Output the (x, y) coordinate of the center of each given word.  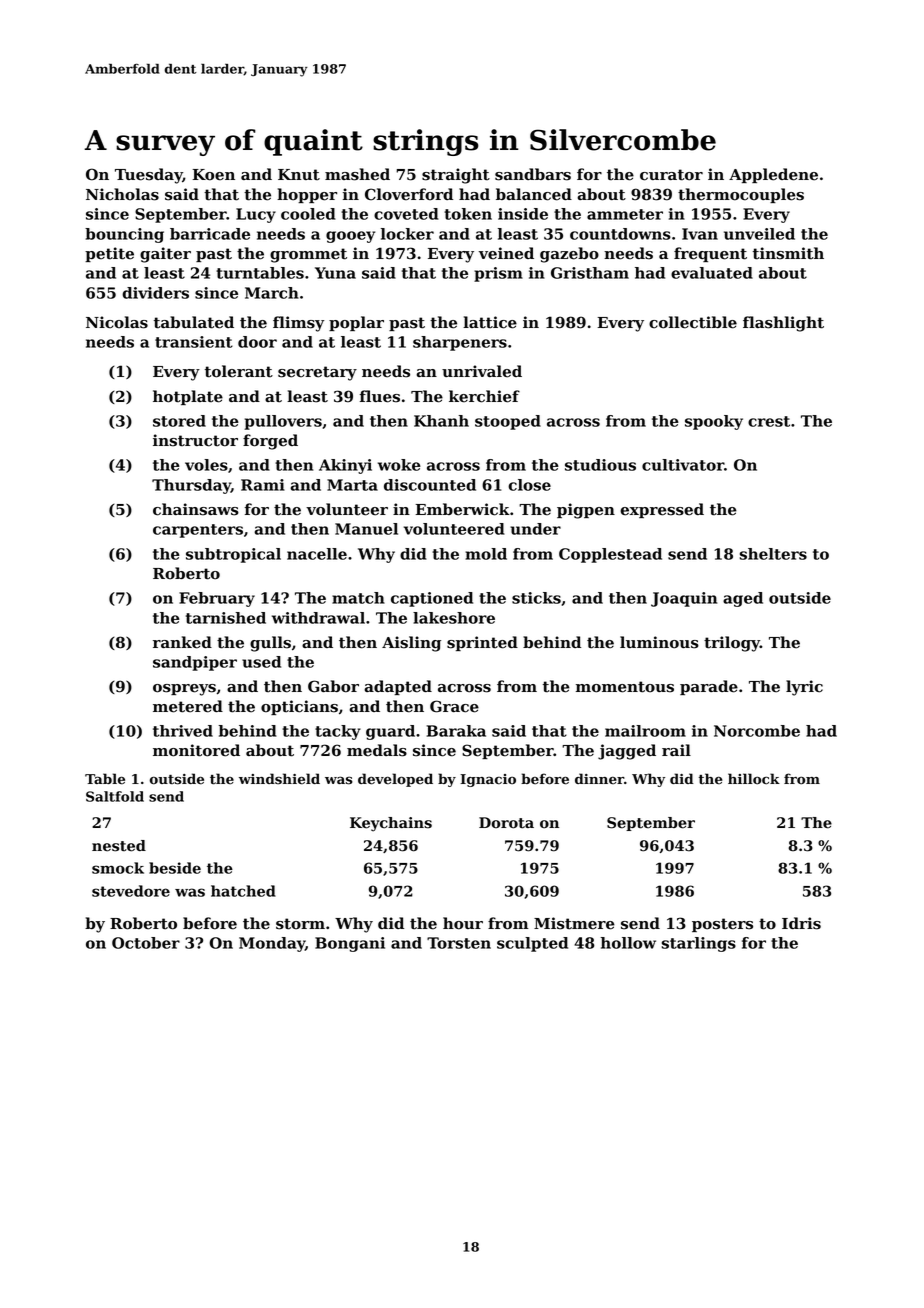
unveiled (759, 234)
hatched (243, 891)
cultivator (683, 465)
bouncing (124, 235)
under (535, 529)
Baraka (456, 731)
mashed (357, 174)
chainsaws (196, 509)
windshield (279, 779)
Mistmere (574, 923)
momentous (625, 687)
